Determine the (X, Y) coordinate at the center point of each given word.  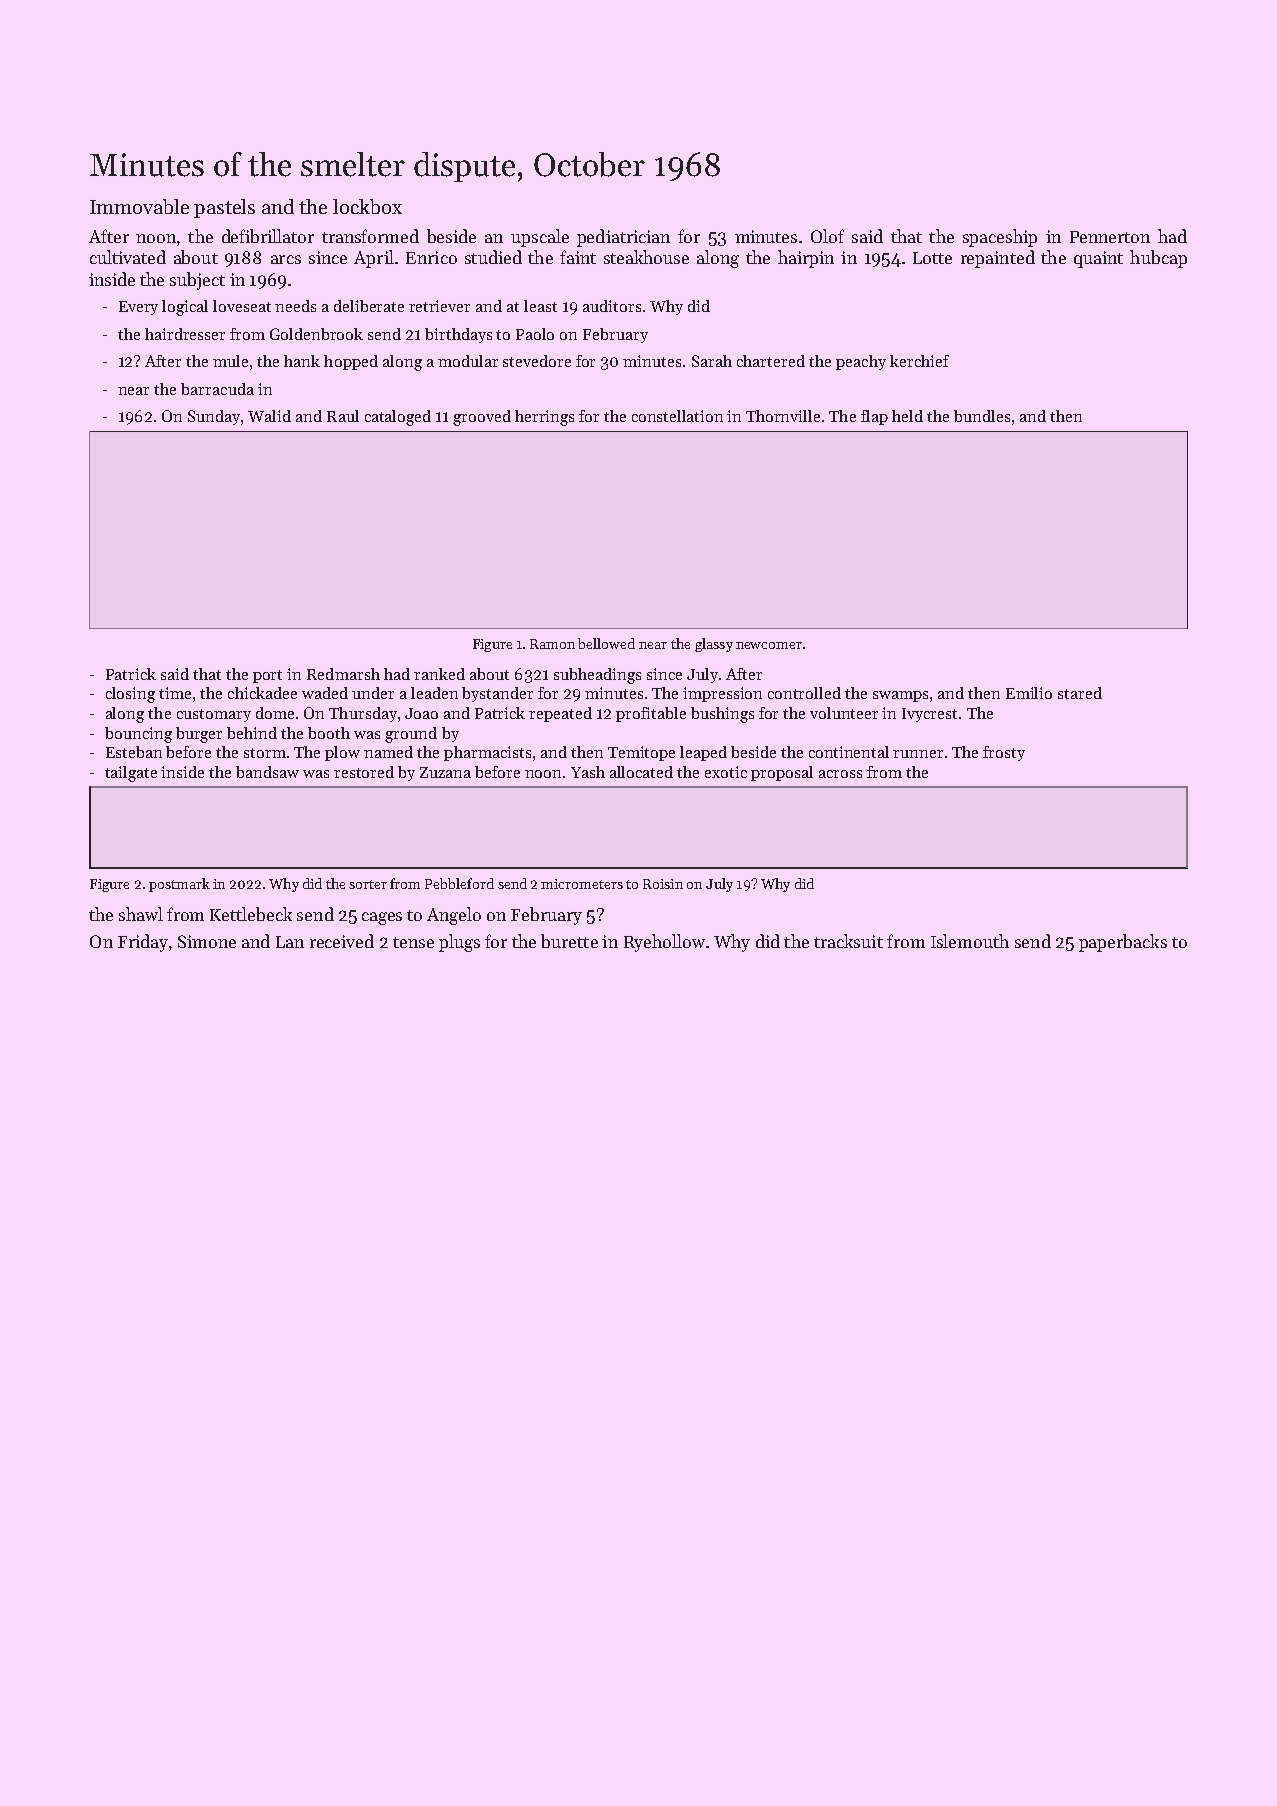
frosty (1004, 753)
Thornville (783, 416)
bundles (982, 416)
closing (130, 695)
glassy (714, 645)
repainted (998, 259)
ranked (439, 674)
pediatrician (623, 238)
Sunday (214, 417)
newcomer (769, 645)
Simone (207, 941)
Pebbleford (459, 883)
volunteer (844, 713)
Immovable (139, 206)
